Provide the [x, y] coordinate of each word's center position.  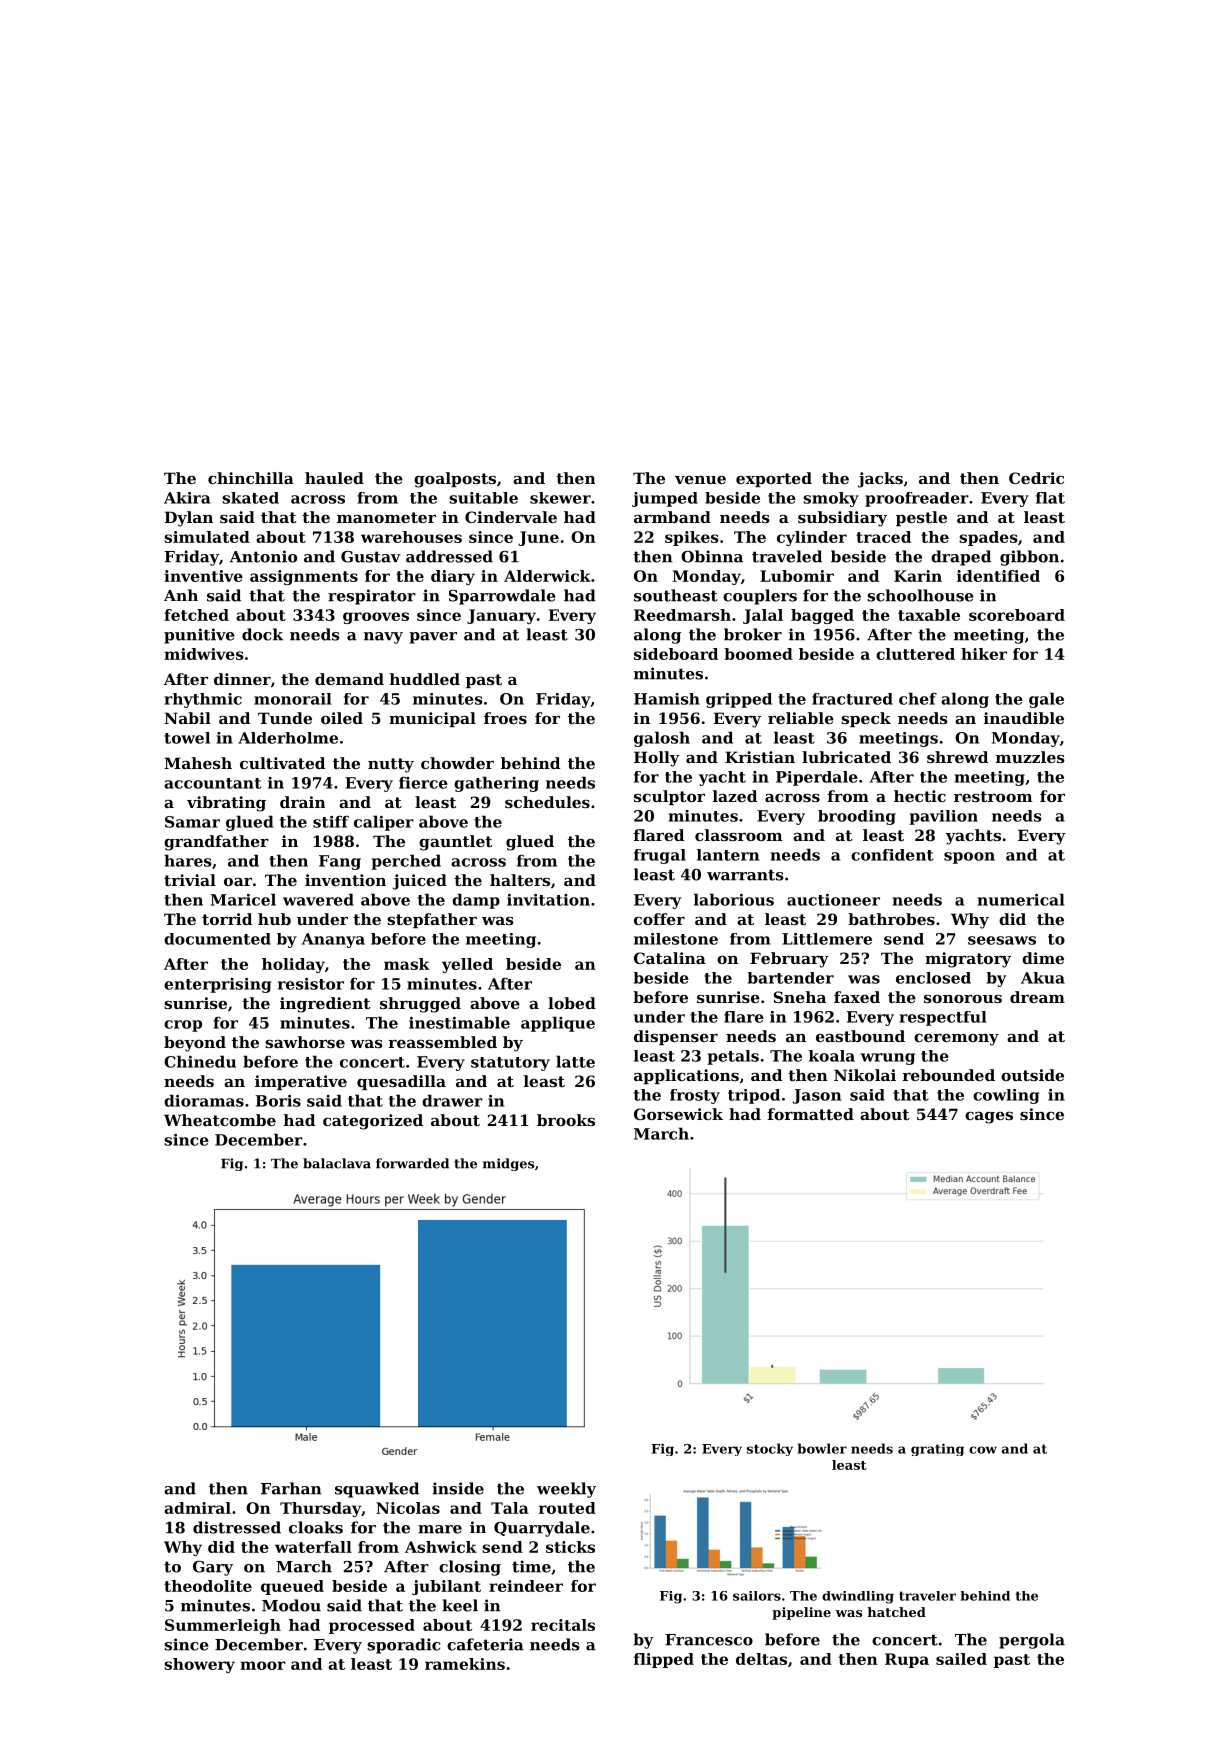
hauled [334, 478]
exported [774, 479]
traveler [927, 1596]
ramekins [465, 1664]
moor [263, 1665]
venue [700, 480]
